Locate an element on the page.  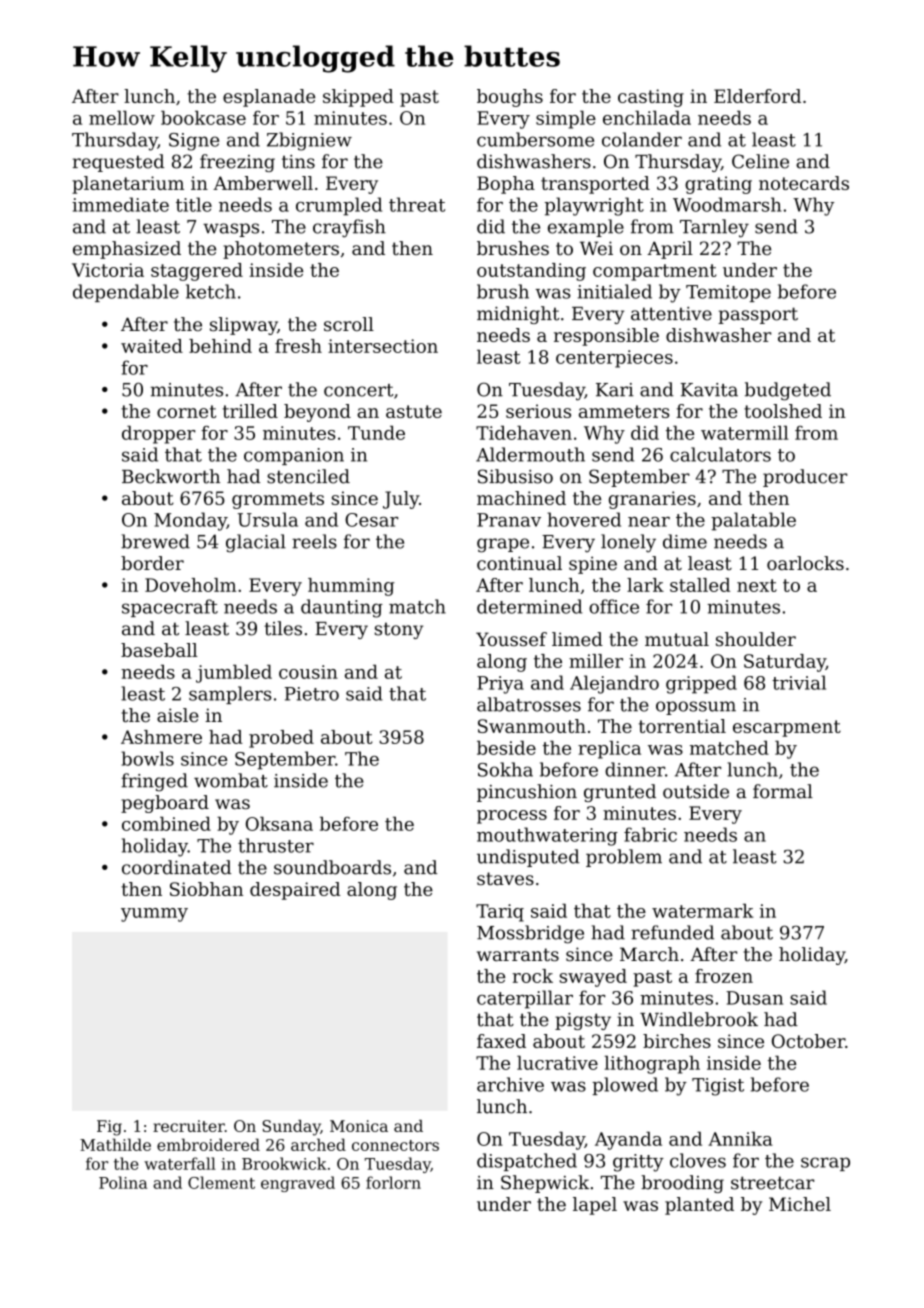
Cesar is located at coordinates (371, 520).
